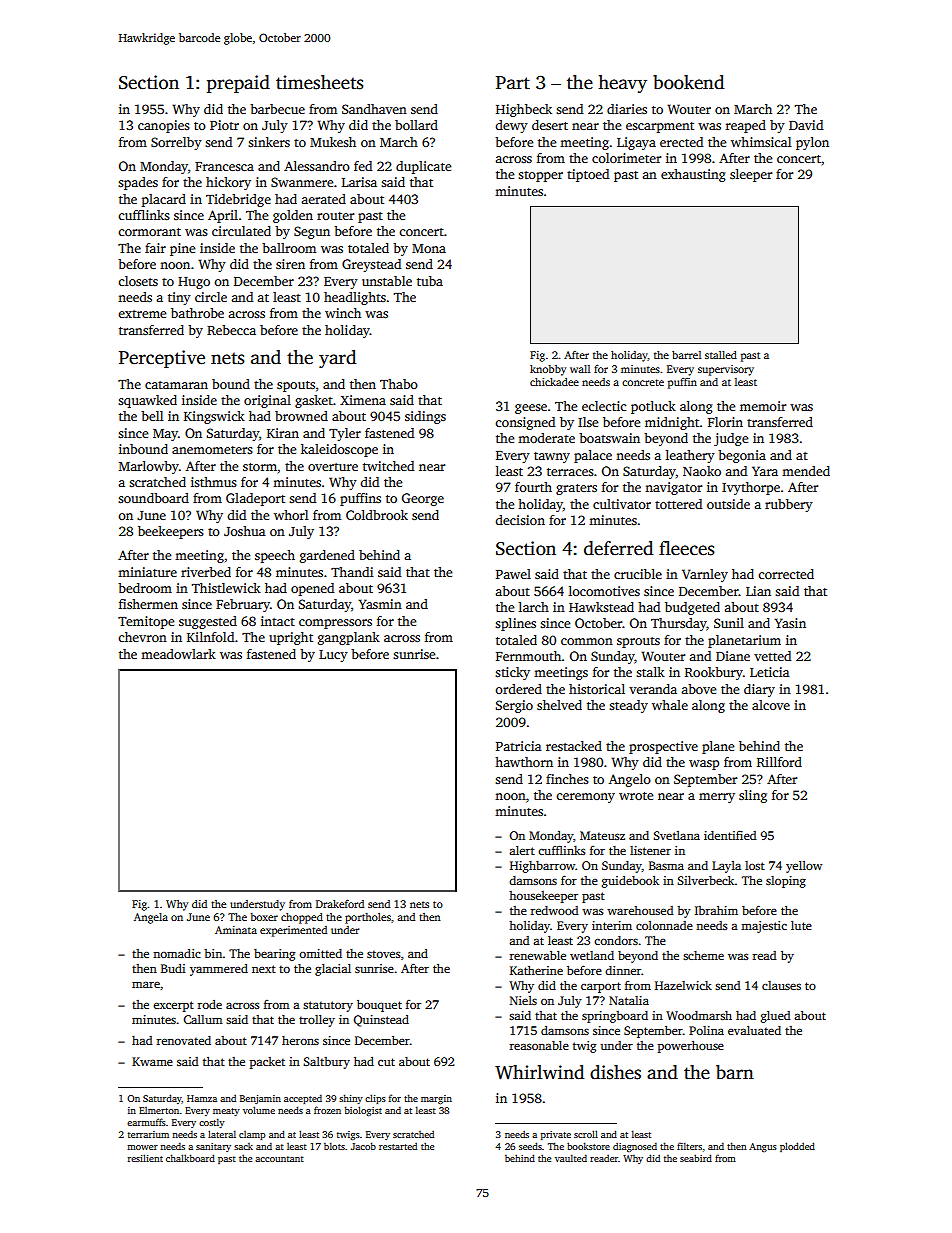 This image has width=952, height=1233. What do you see at coordinates (333, 656) in the image?
I see `Lucy` at bounding box center [333, 656].
